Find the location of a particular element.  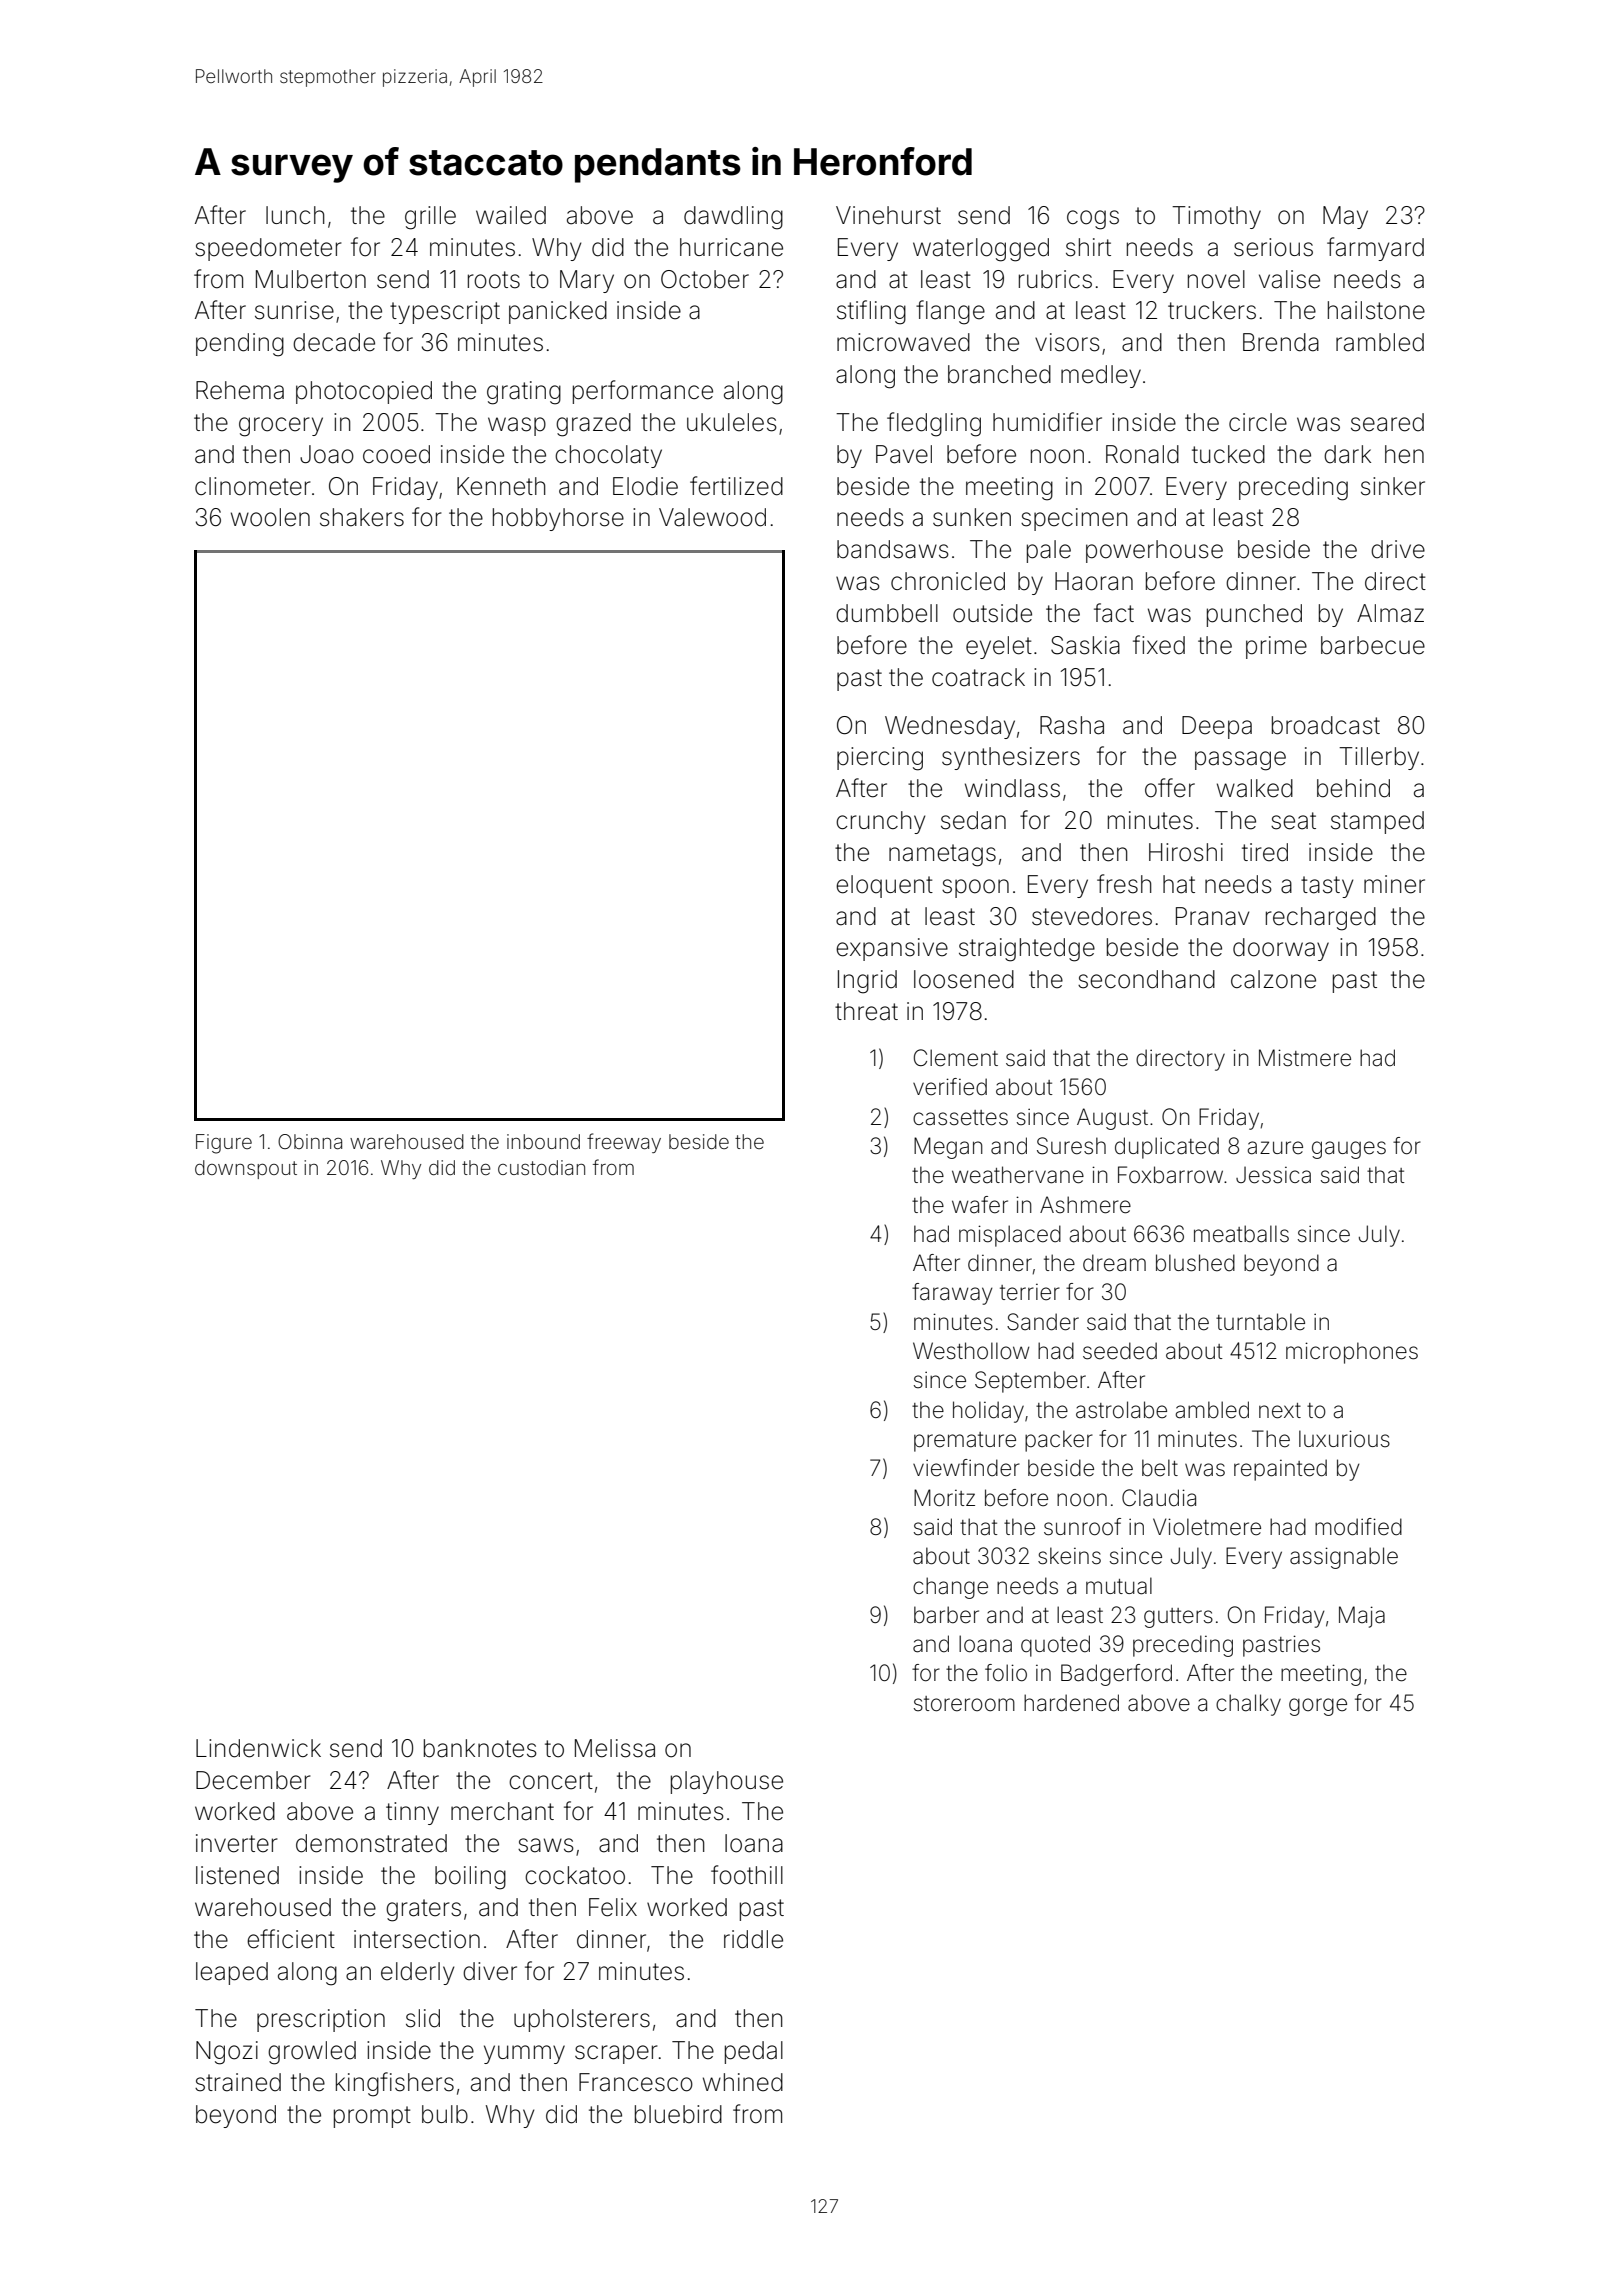

Pavel is located at coordinates (904, 454).
